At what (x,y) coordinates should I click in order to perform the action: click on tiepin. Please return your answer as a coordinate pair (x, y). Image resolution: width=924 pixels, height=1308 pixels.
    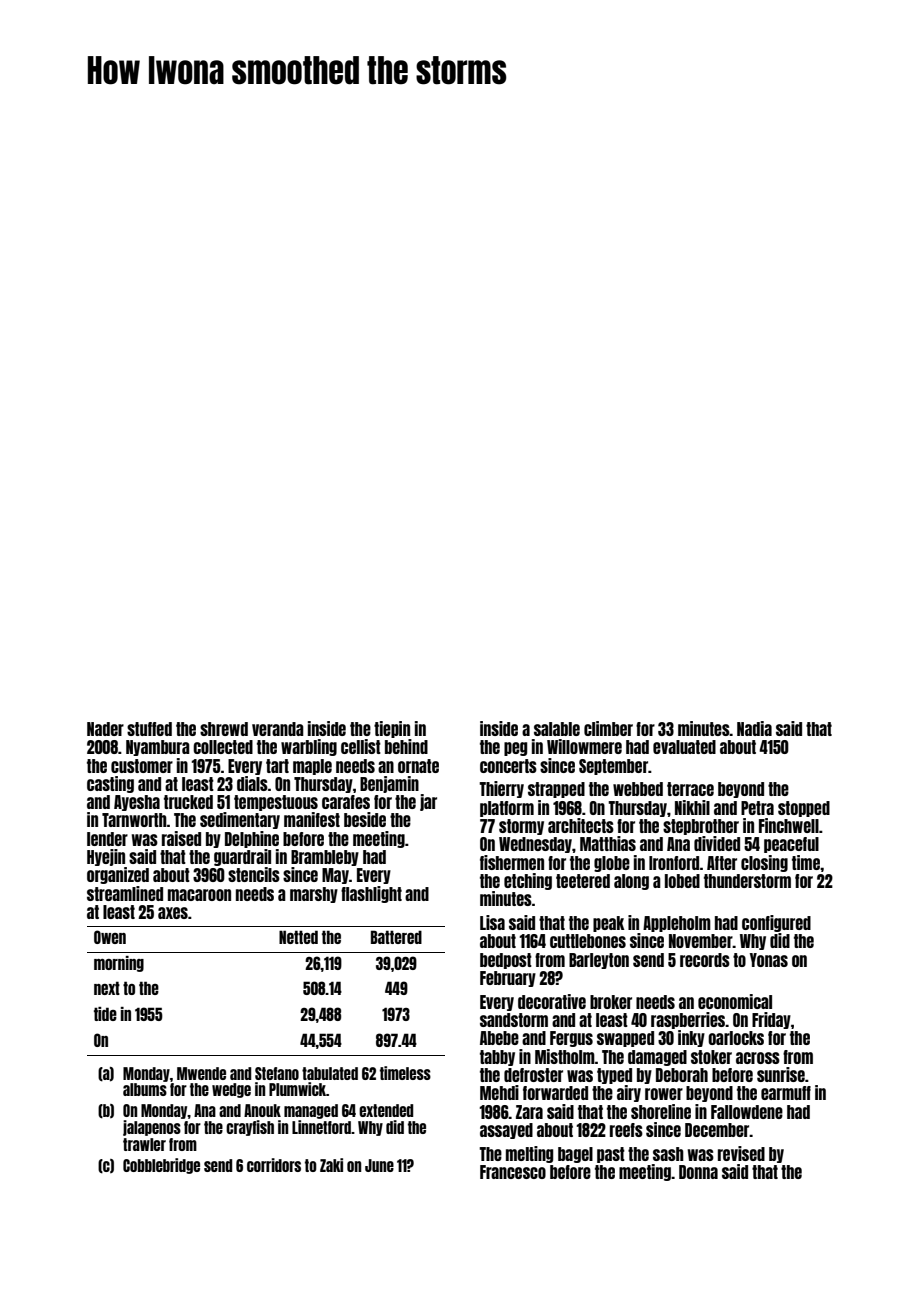
    Looking at the image, I should click on (392, 729).
